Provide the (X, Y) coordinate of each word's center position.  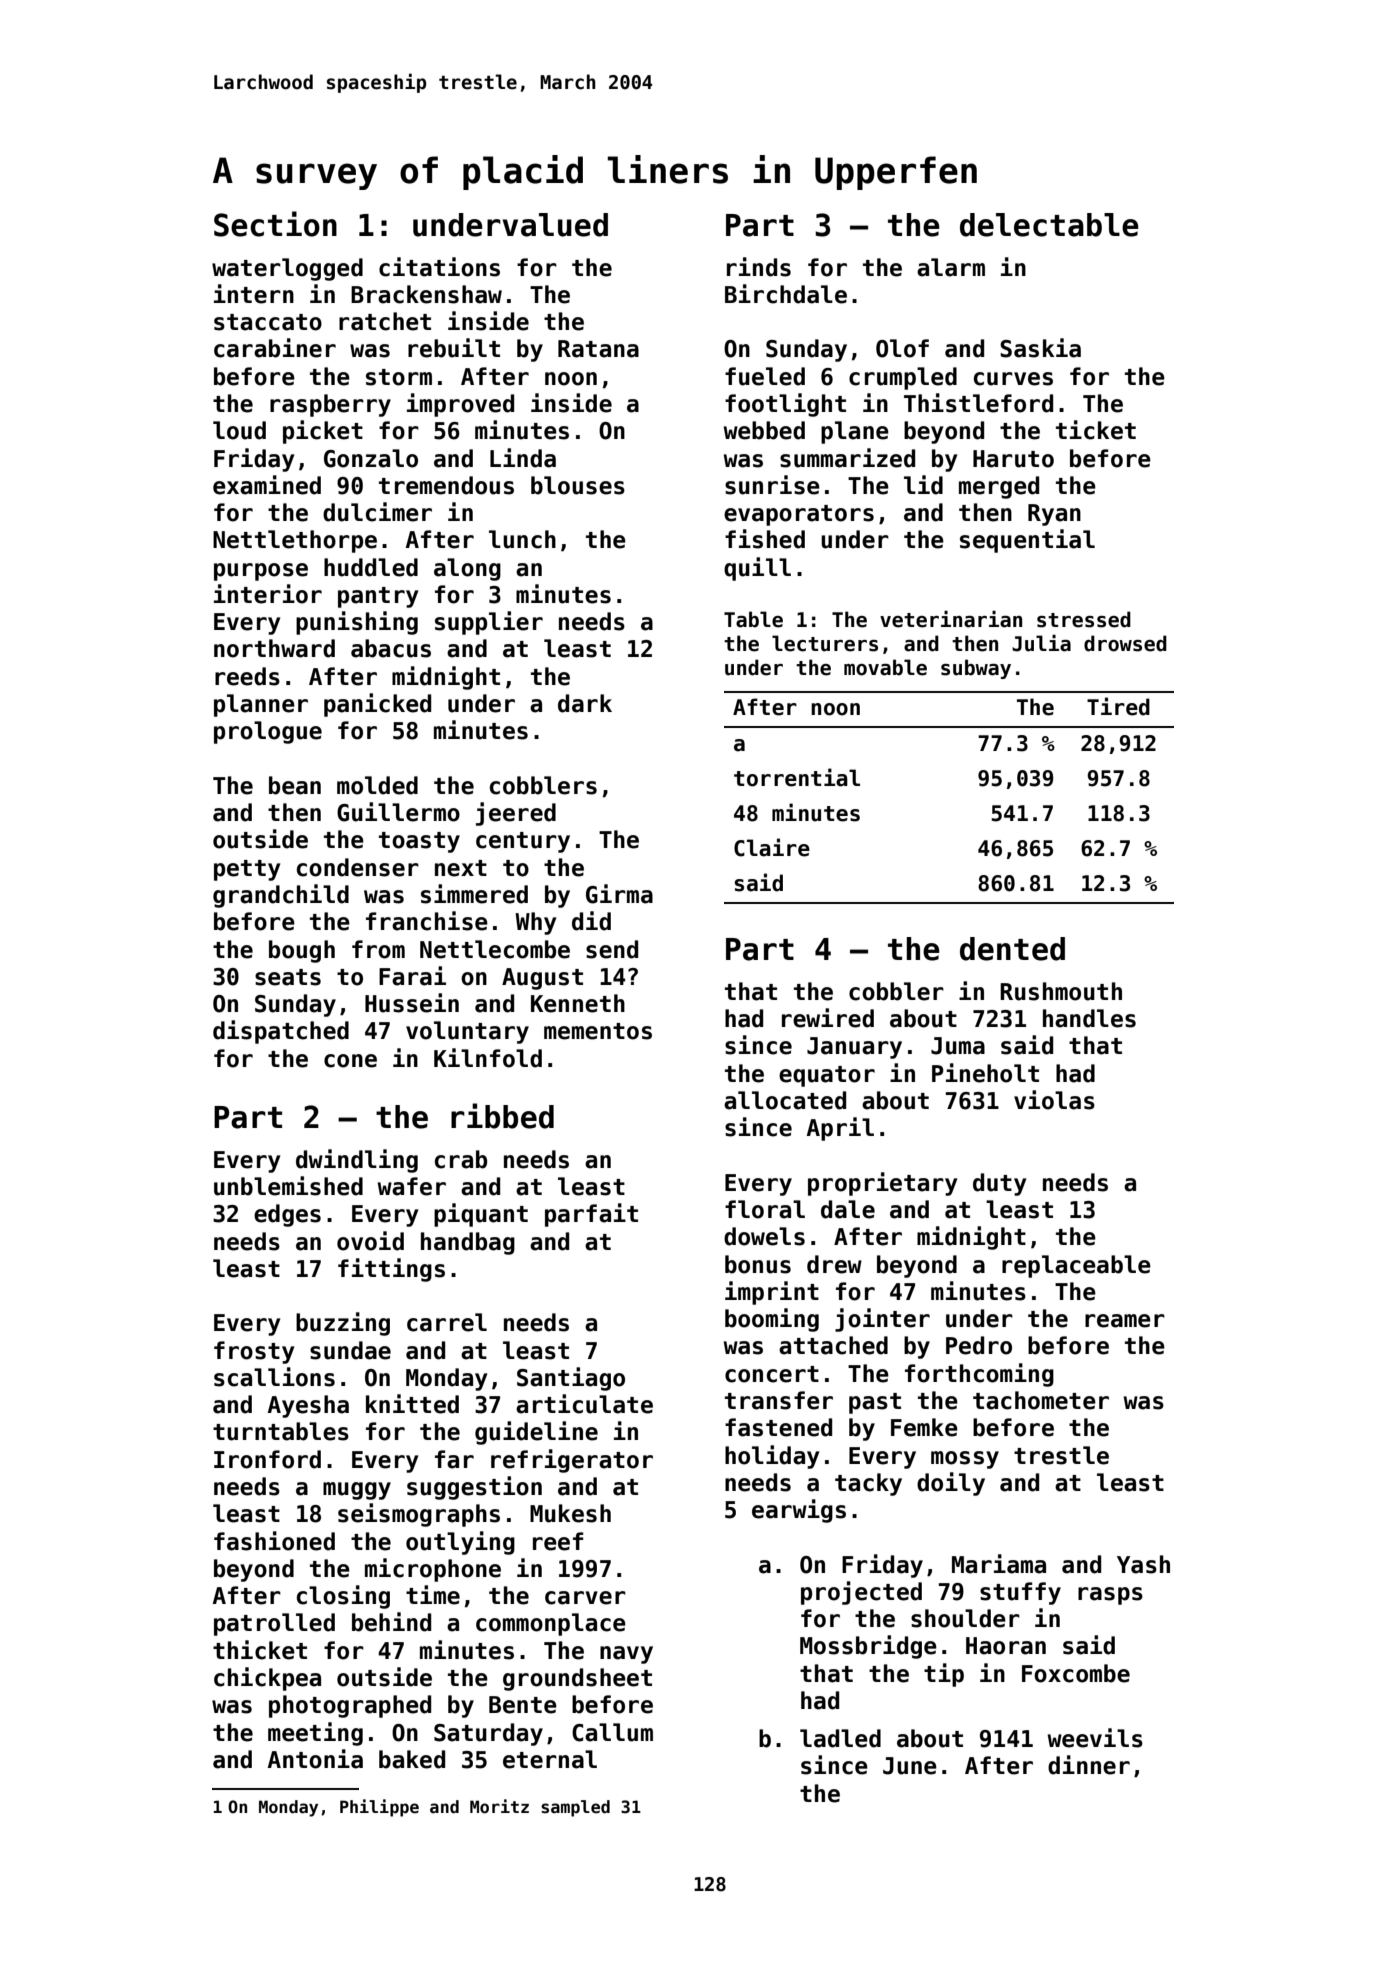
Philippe (379, 1808)
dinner (1089, 1765)
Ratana (598, 349)
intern (254, 294)
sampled (575, 1808)
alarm (951, 267)
